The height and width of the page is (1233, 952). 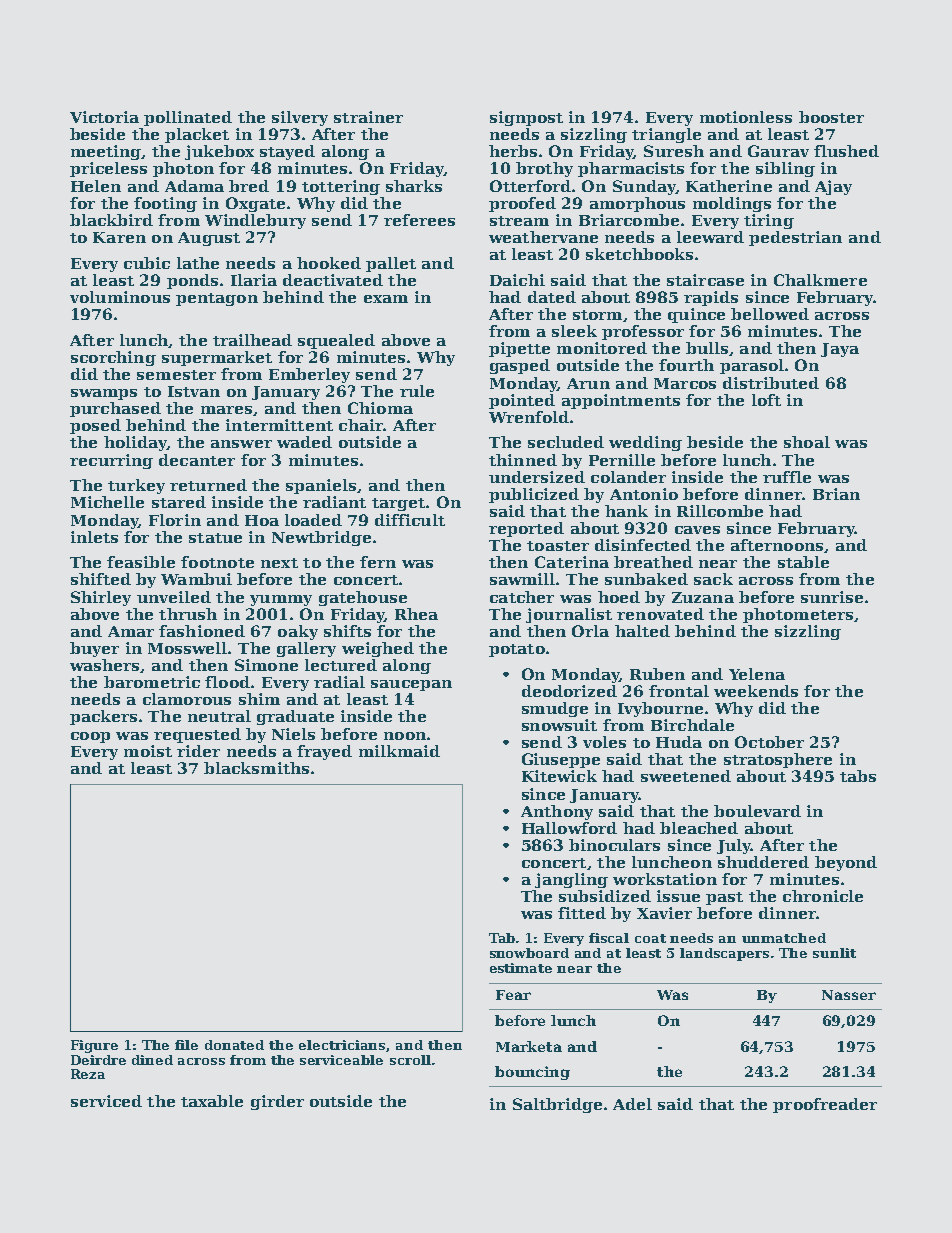 I want to click on moist, so click(x=148, y=751).
